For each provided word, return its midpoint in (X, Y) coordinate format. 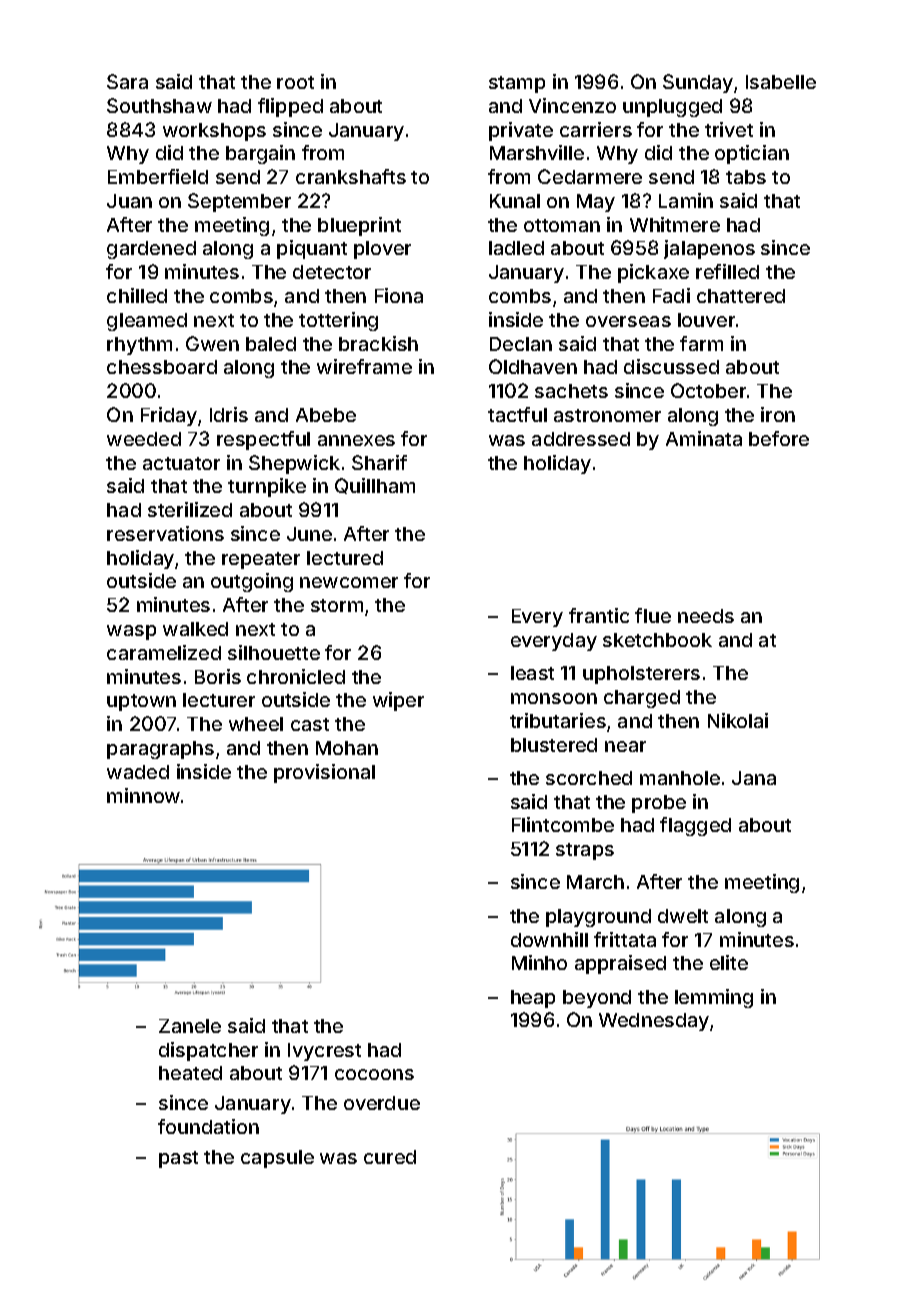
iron (778, 414)
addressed (581, 439)
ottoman (562, 225)
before (779, 438)
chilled (137, 295)
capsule (277, 1159)
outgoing (252, 582)
